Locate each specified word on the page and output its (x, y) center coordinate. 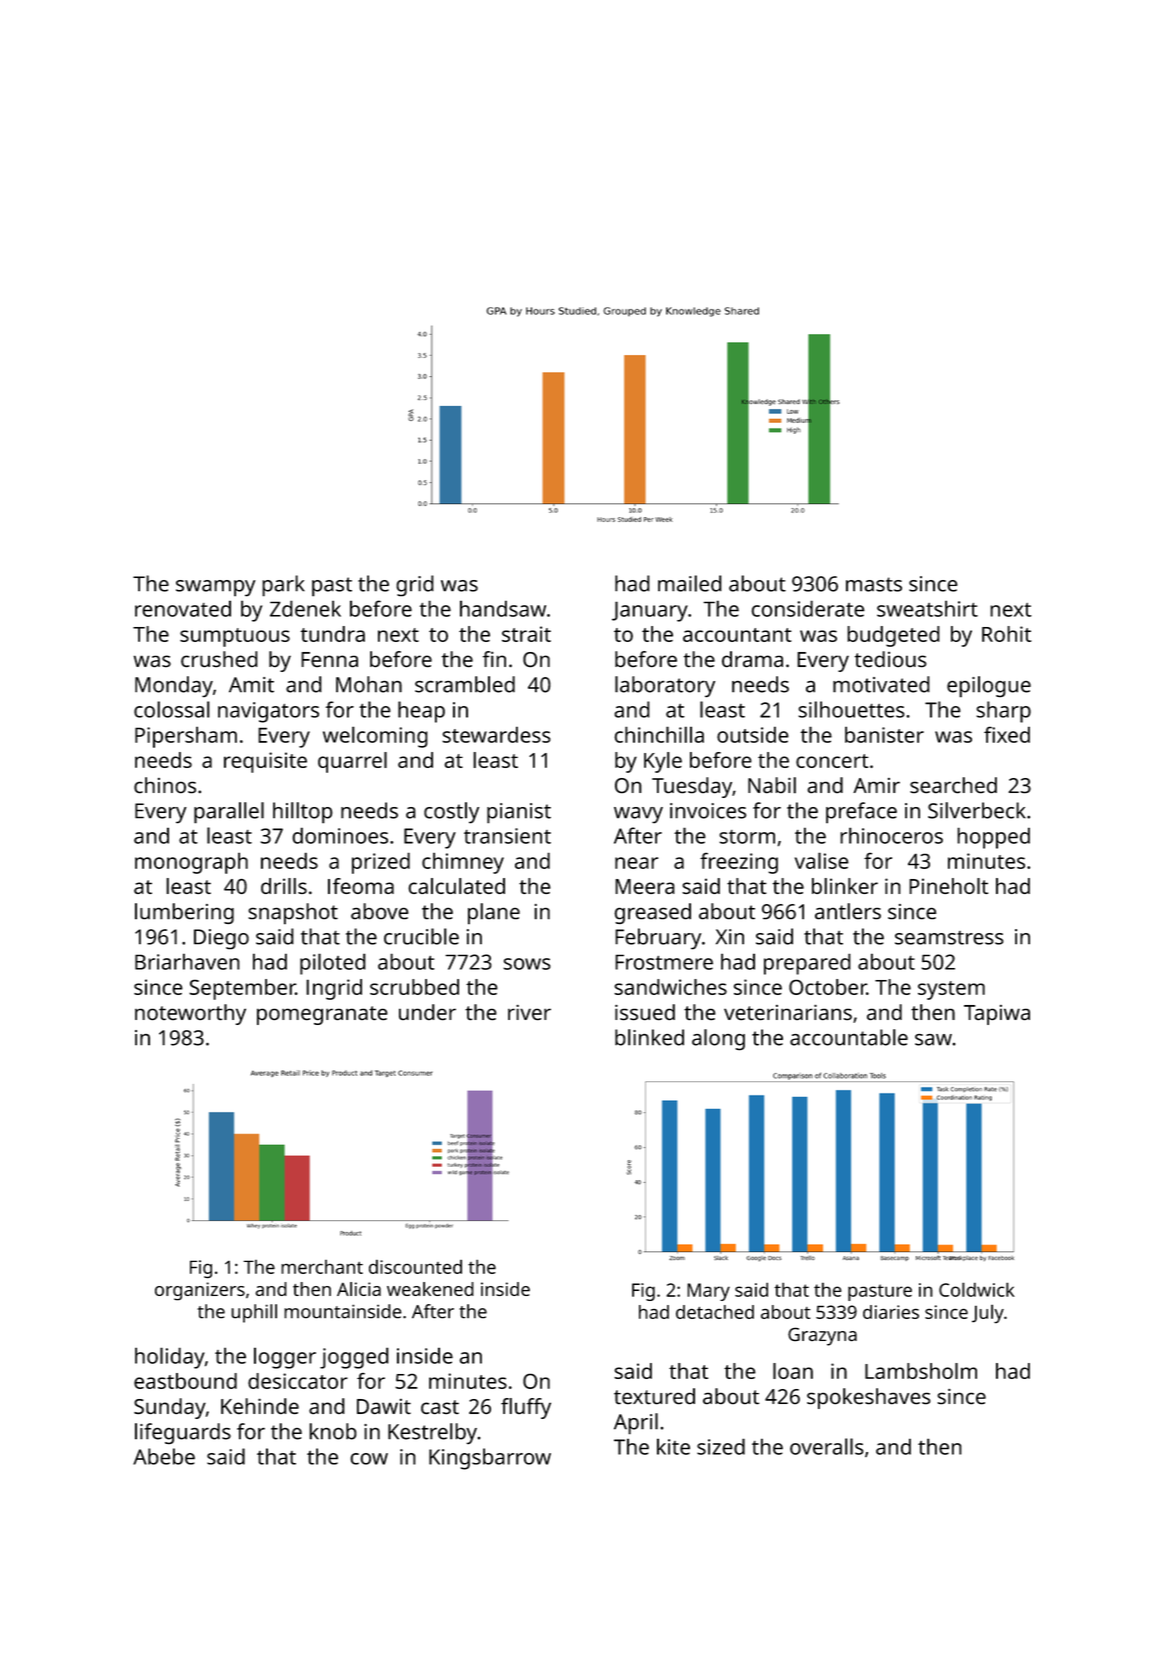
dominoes (340, 835)
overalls (827, 1446)
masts (874, 584)
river (529, 1012)
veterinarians (788, 1012)
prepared (807, 964)
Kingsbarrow (490, 1459)
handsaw (503, 608)
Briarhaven (187, 961)
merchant (322, 1267)
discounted (415, 1266)
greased (652, 913)
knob (333, 1431)
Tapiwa (997, 1015)
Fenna (329, 659)
